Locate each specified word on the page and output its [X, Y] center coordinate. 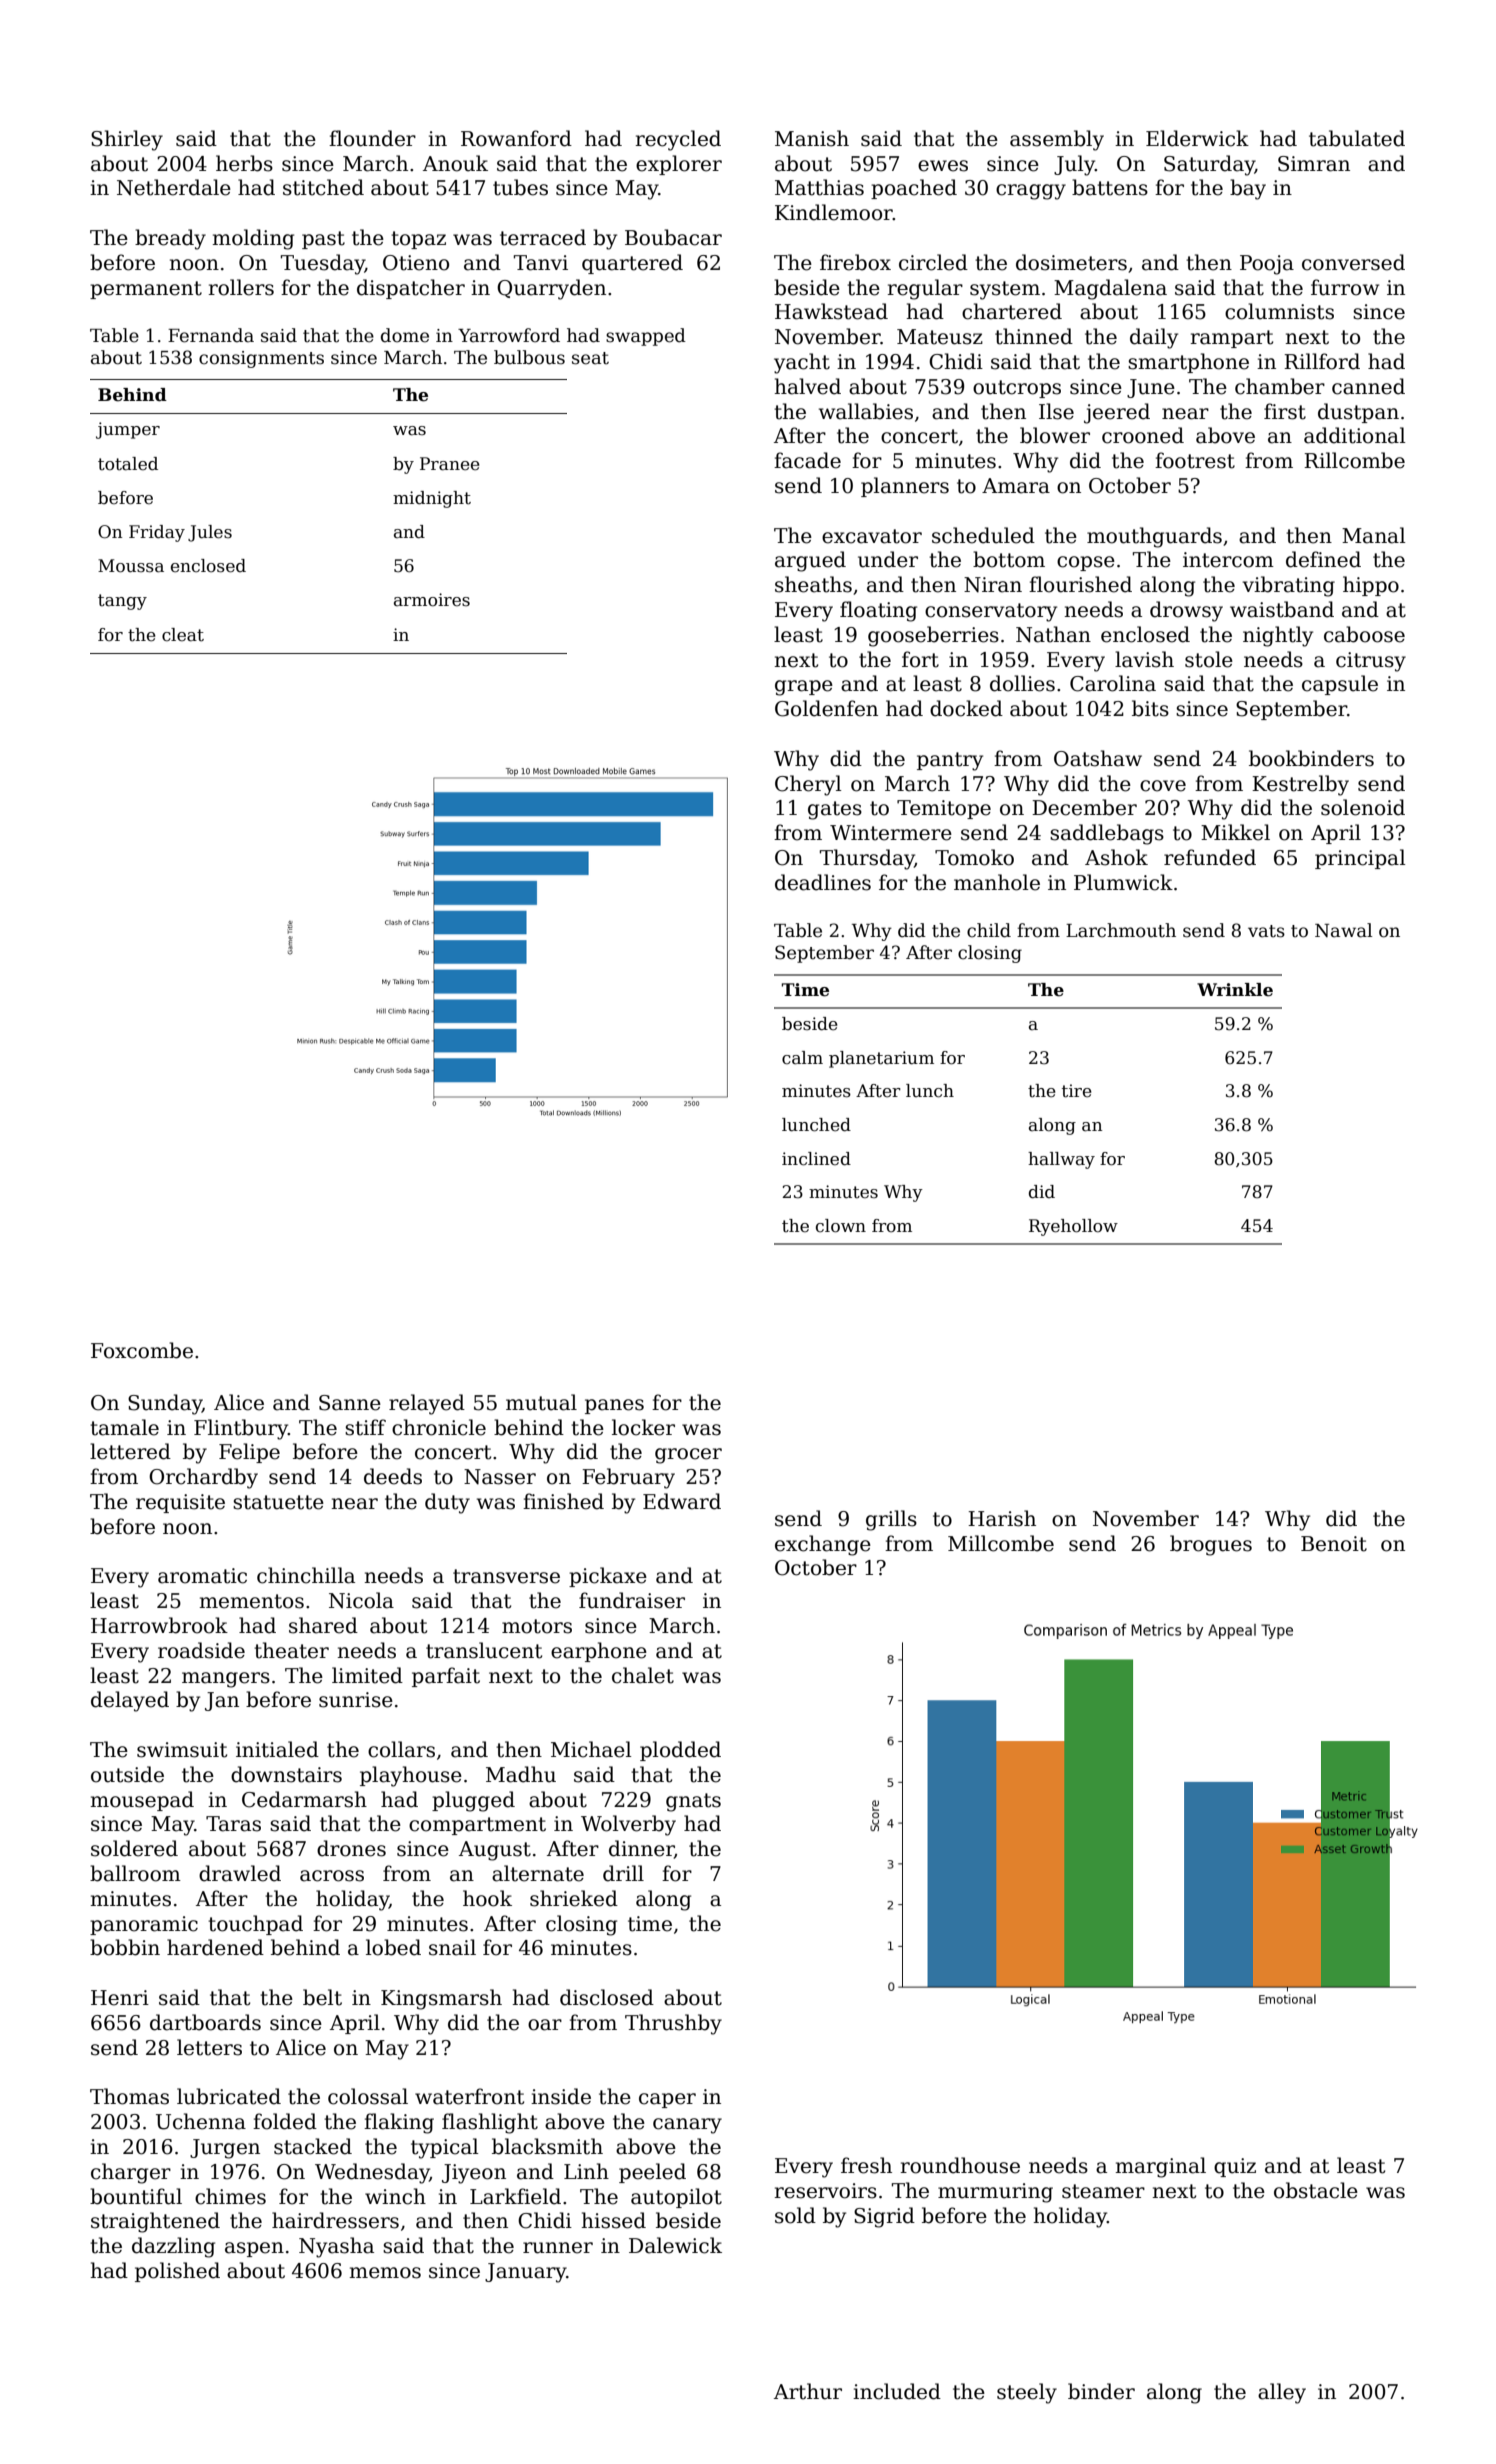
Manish [812, 138]
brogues [1211, 1545]
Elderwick [1197, 138]
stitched [323, 187]
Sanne [350, 1403]
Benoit [1334, 1544]
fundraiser [632, 1600]
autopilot [676, 2198]
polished [177, 2272]
